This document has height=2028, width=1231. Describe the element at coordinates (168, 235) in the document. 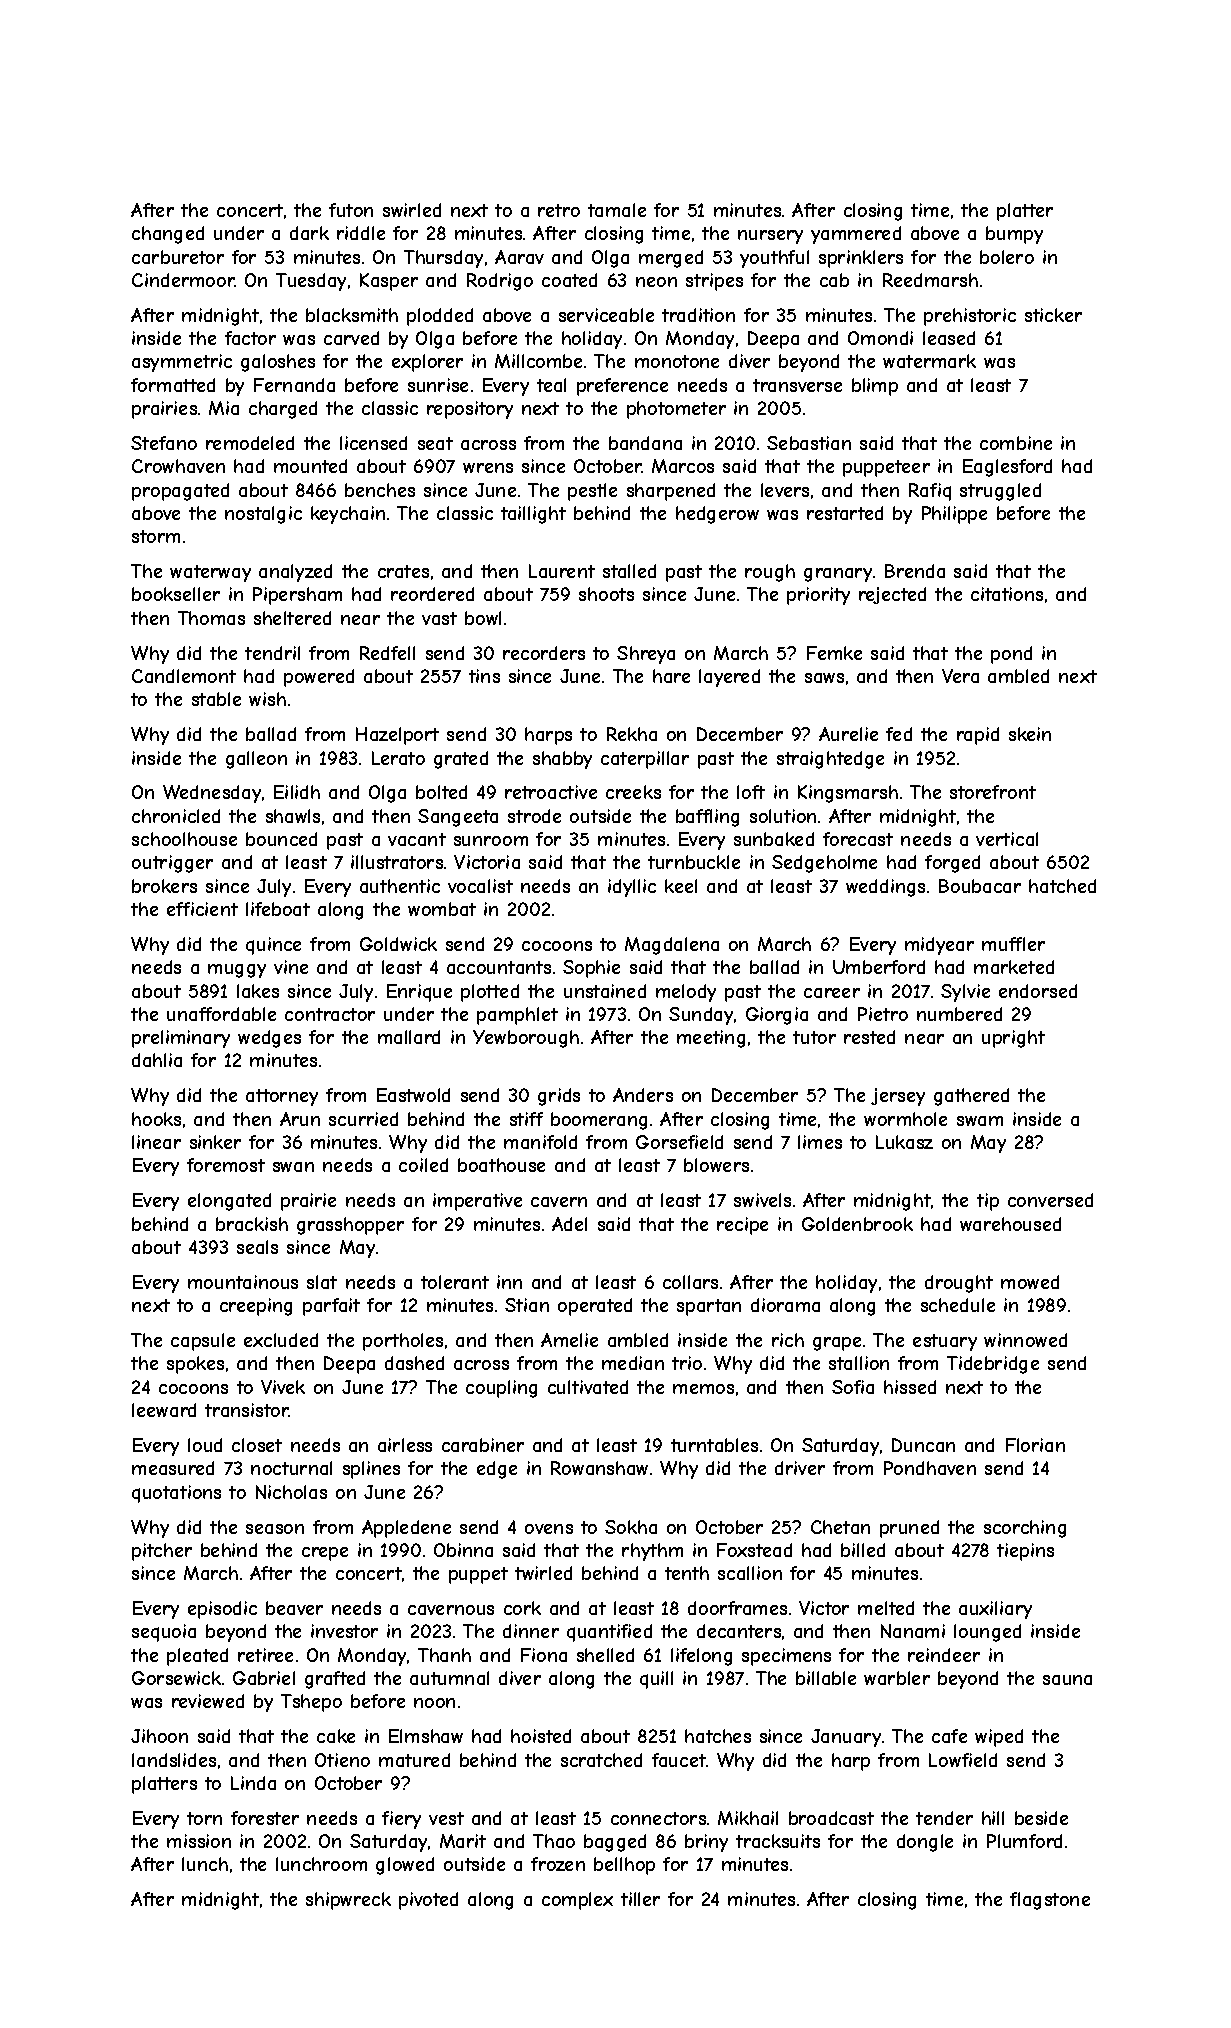

I see `changed` at that location.
